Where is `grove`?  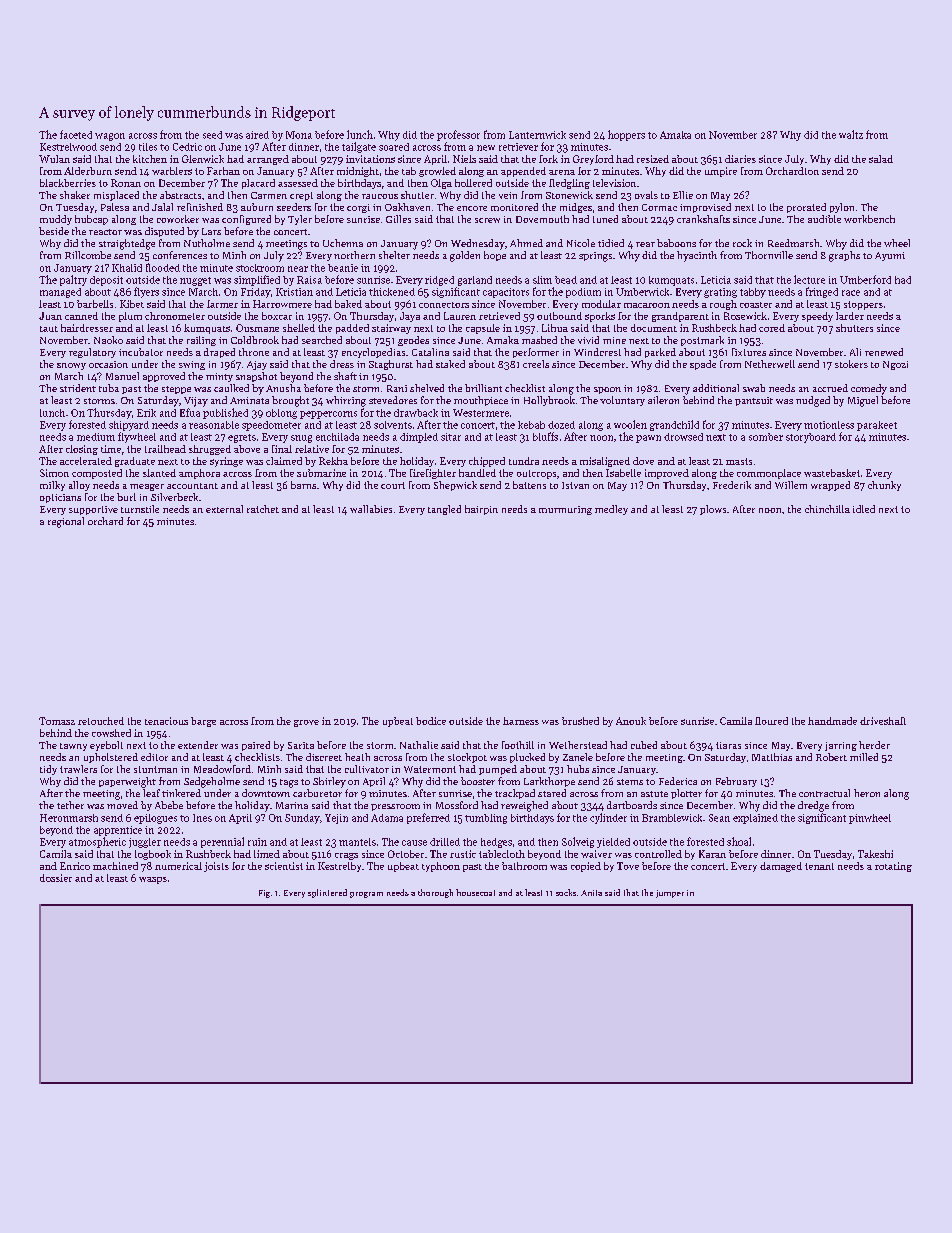
grove is located at coordinates (306, 723).
